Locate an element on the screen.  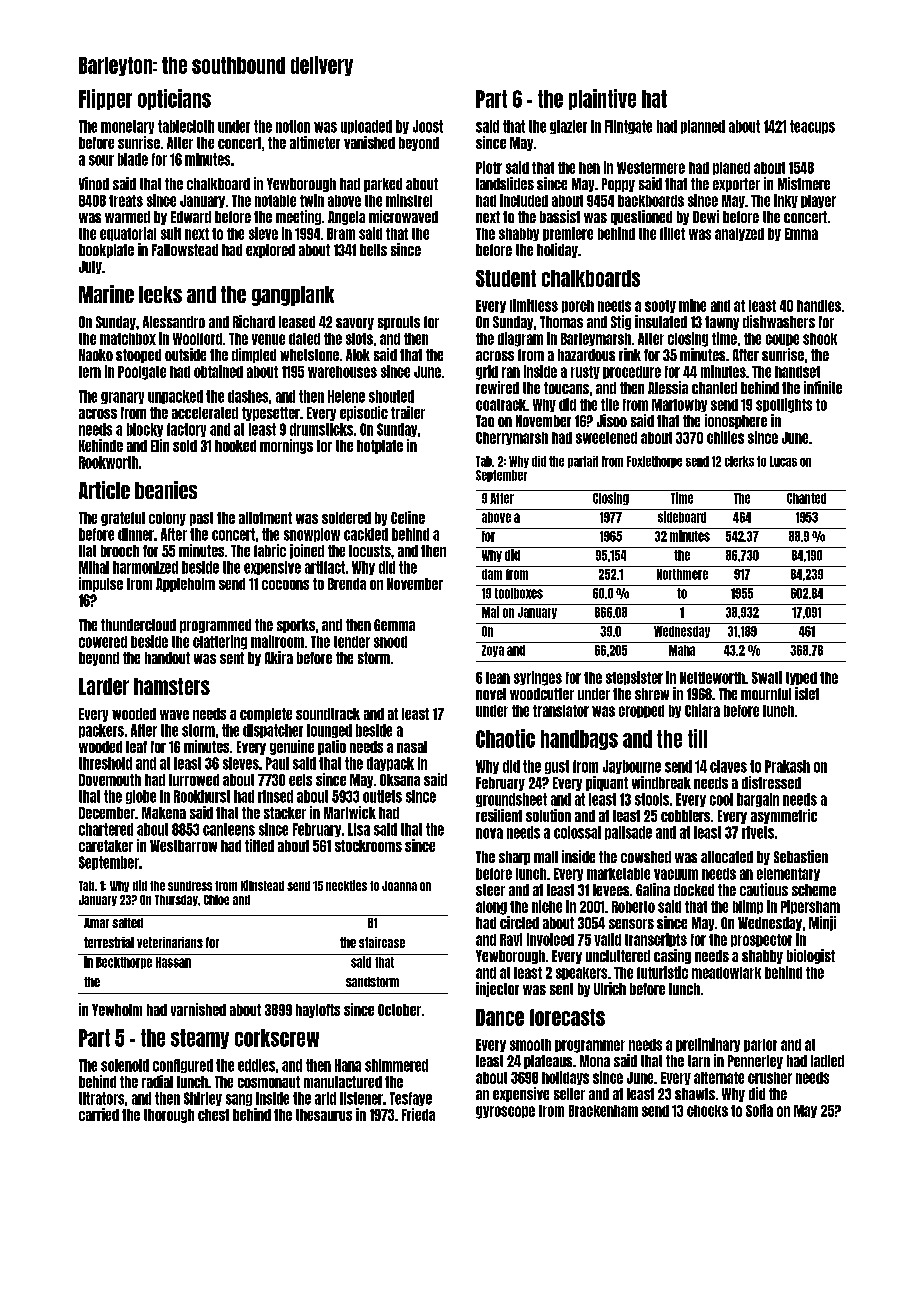
typesetter is located at coordinates (271, 414).
